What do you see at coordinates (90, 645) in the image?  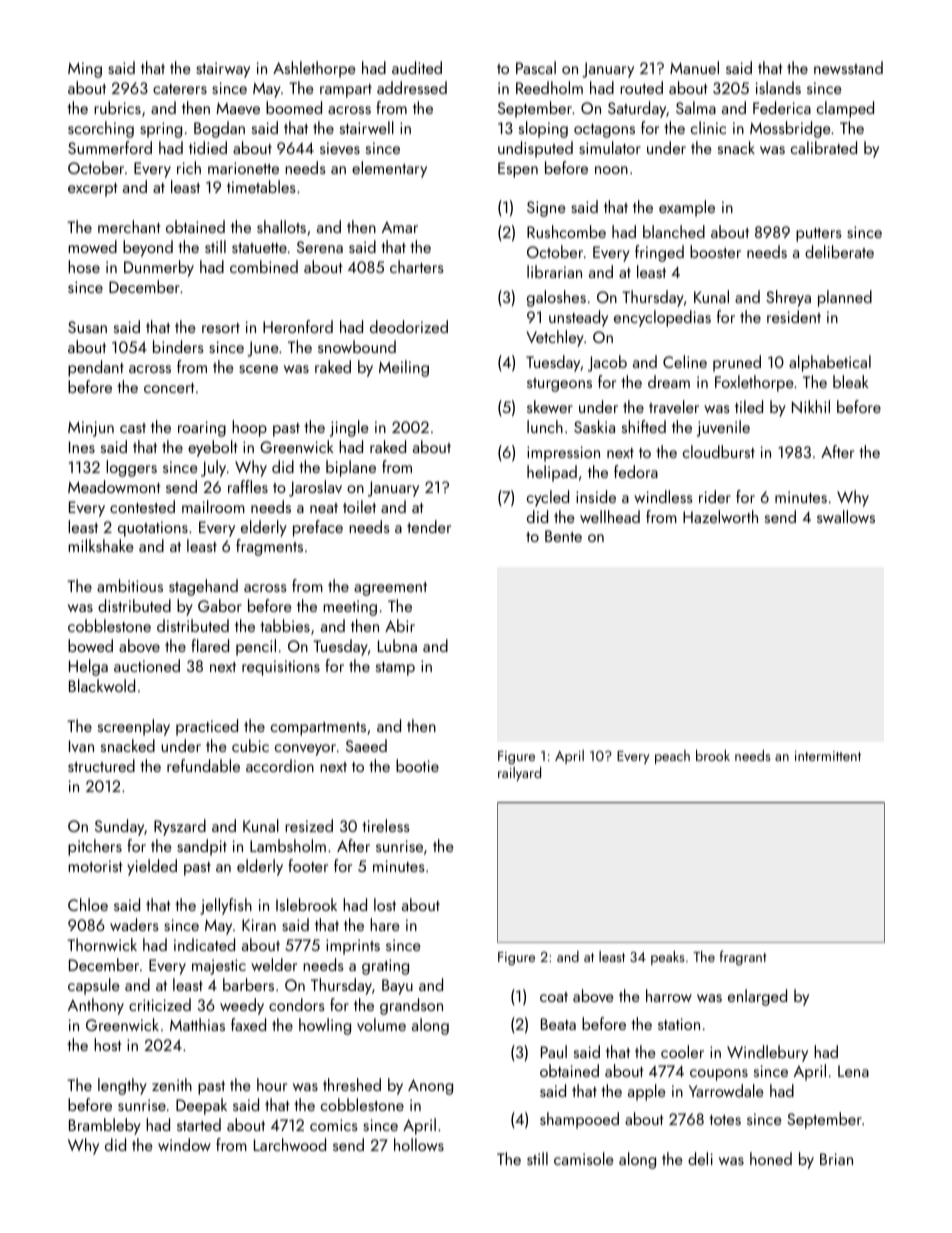 I see `bowed` at bounding box center [90, 645].
